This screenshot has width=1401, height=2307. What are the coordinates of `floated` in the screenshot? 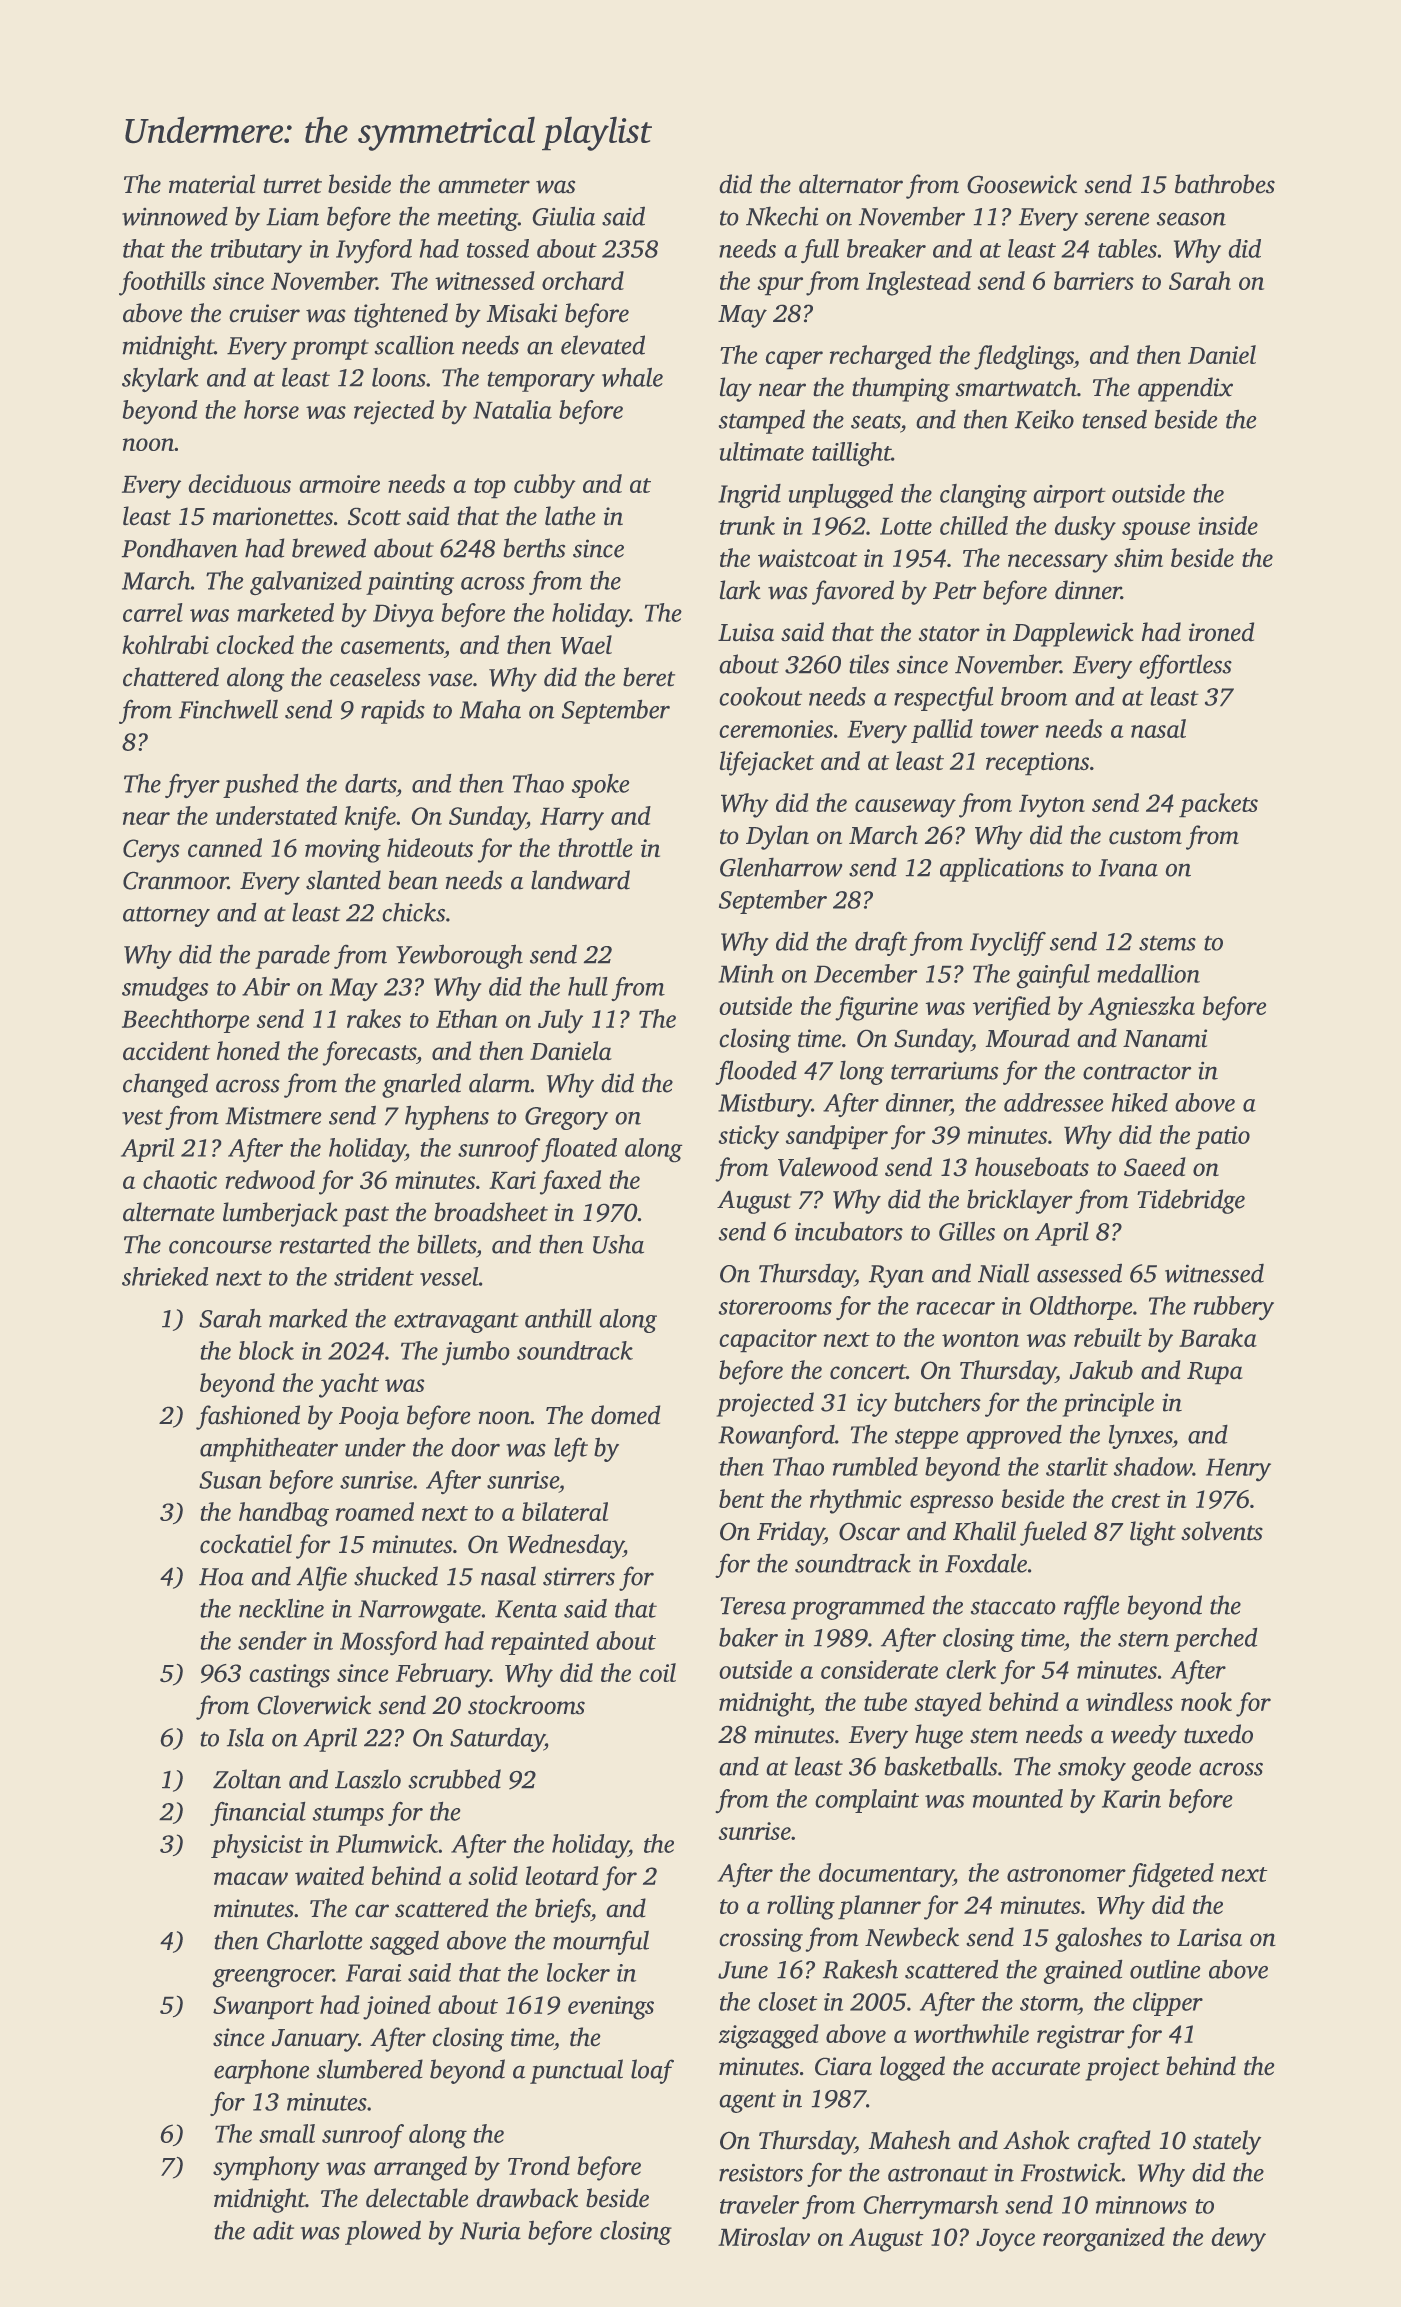 It's located at (579, 1150).
